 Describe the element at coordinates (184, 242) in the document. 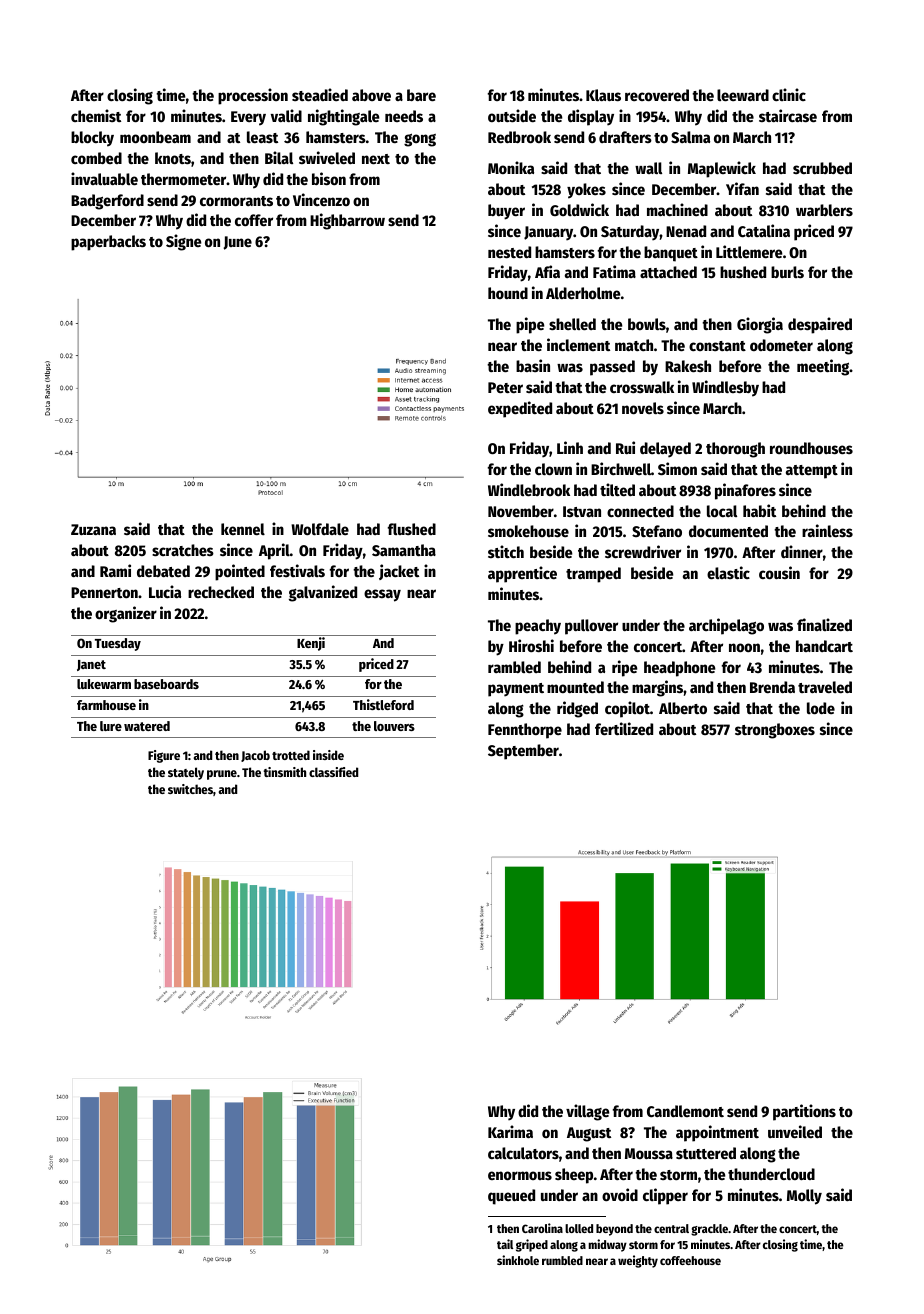

I see `Signe` at that location.
